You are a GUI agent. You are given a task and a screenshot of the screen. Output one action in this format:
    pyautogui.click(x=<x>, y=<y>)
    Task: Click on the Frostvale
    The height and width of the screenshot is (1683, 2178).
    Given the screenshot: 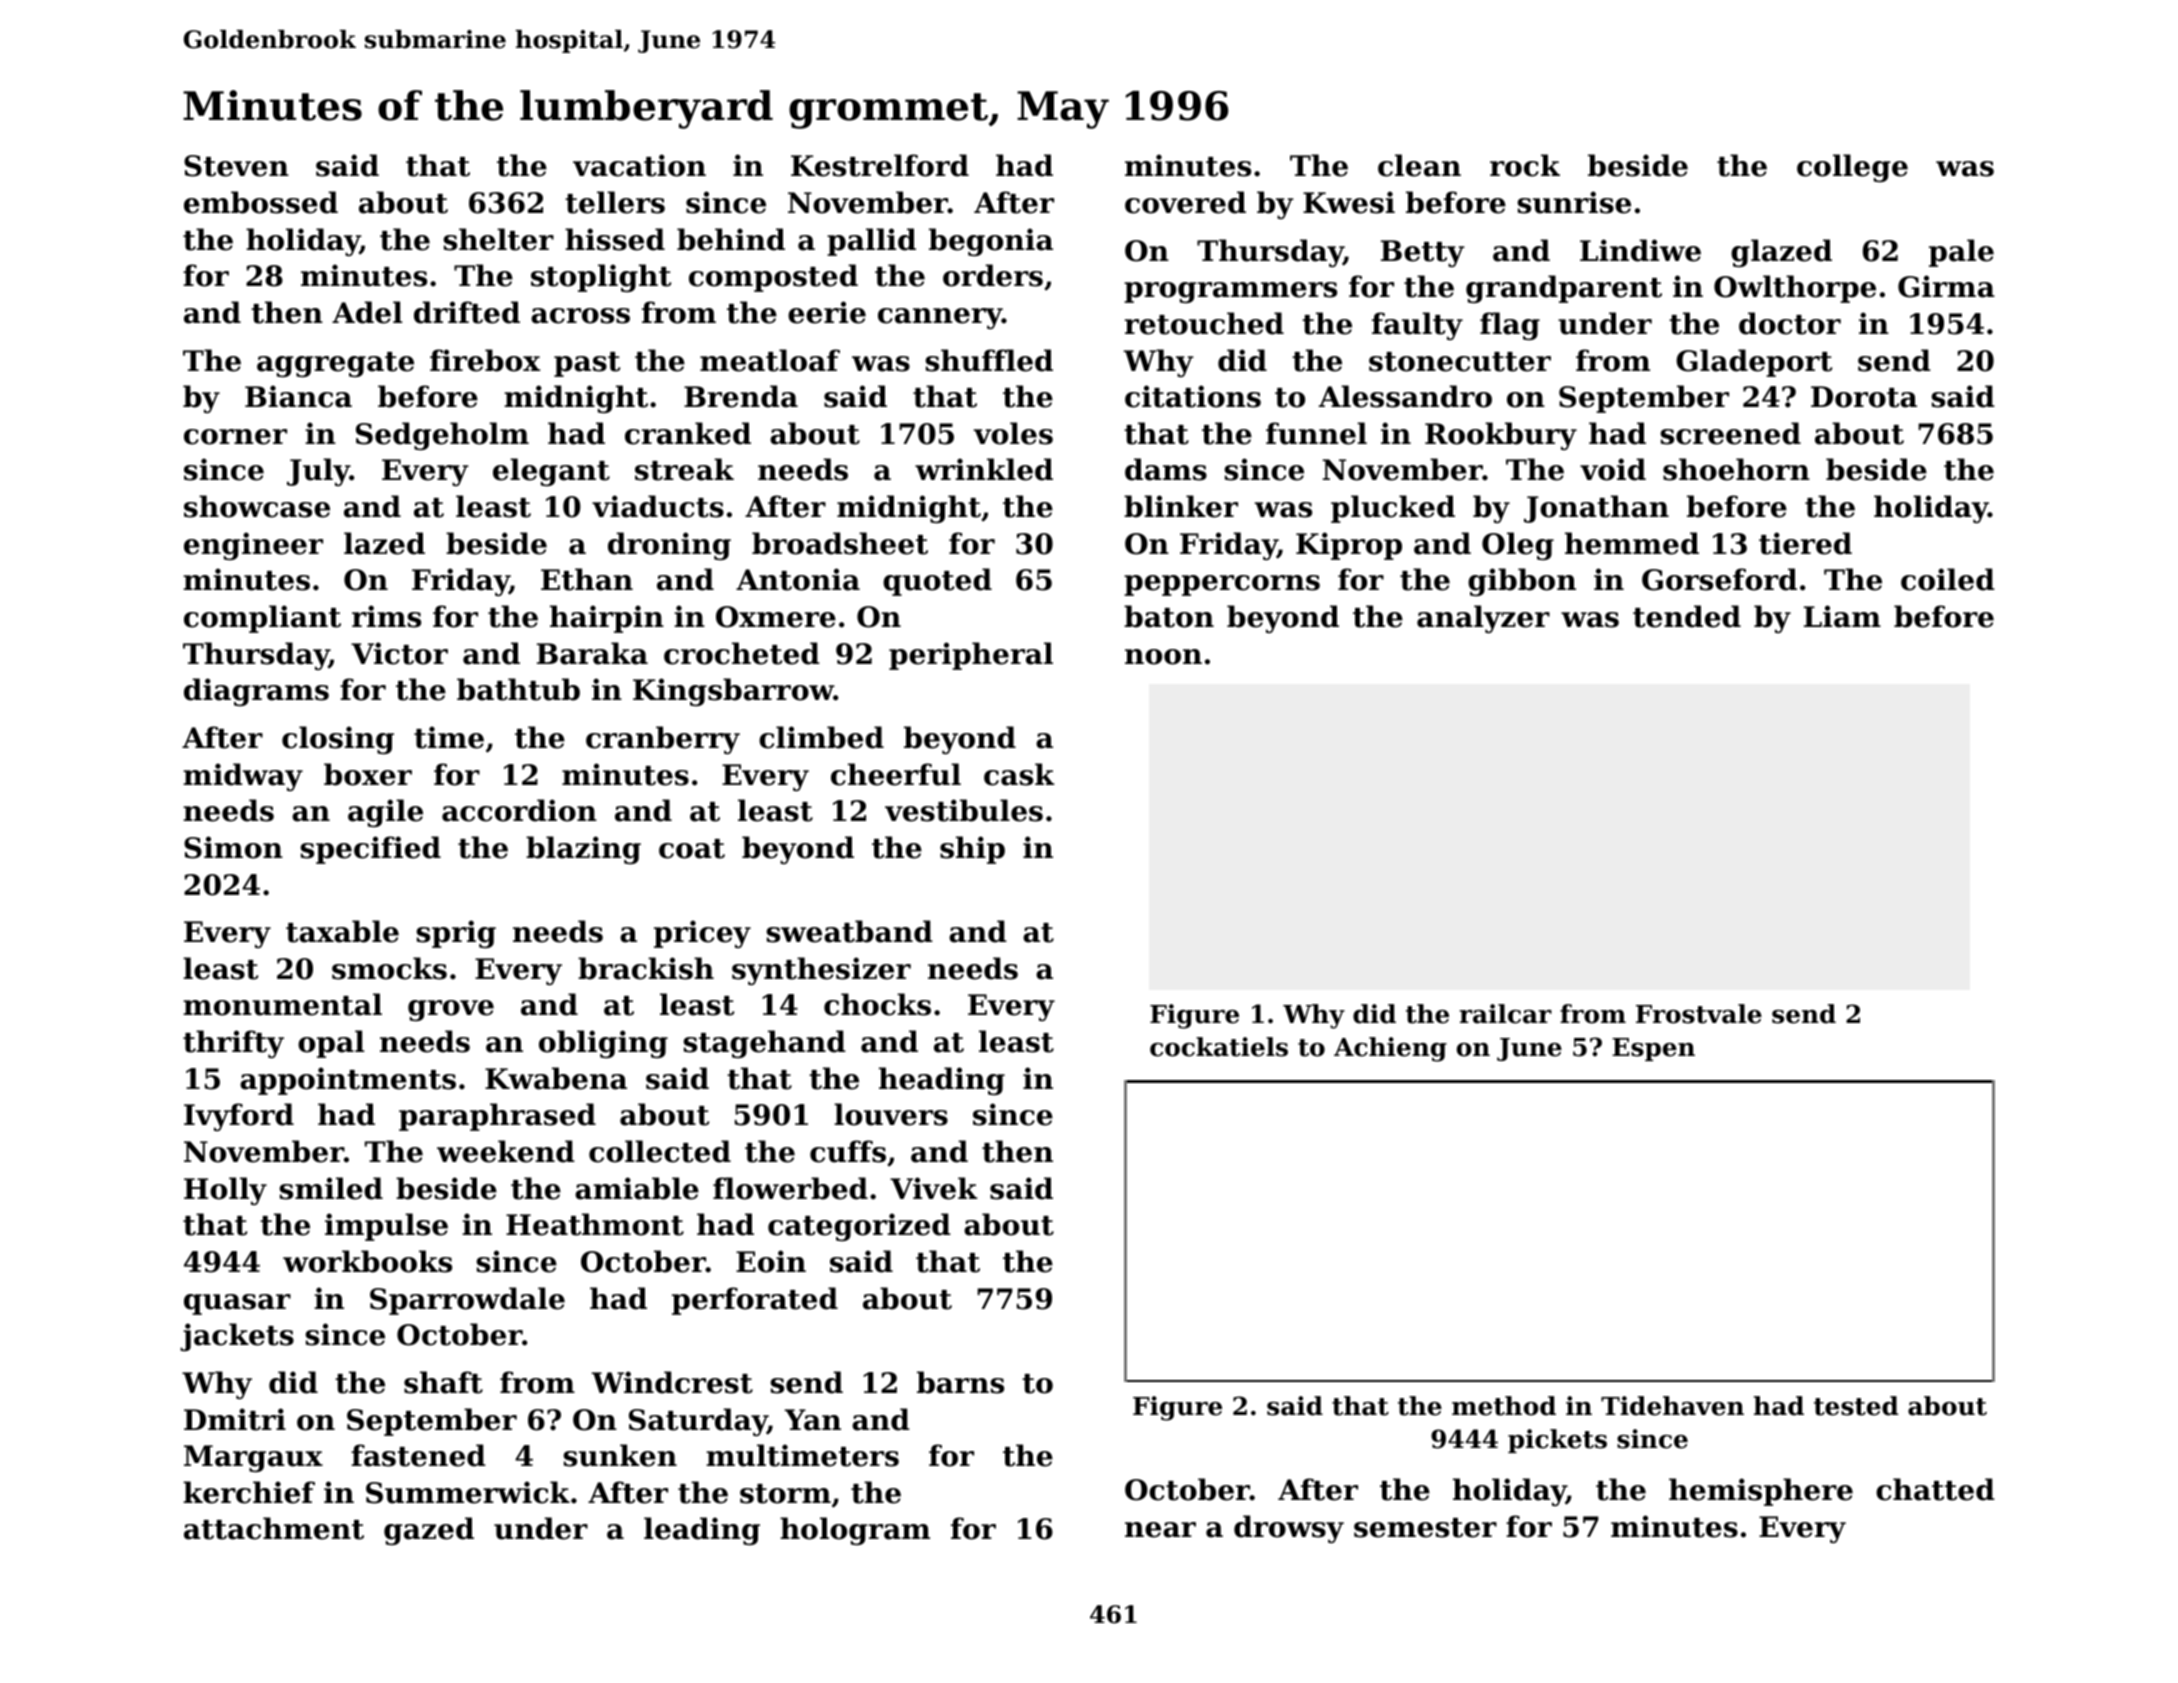 What is the action you would take?
    pyautogui.click(x=1699, y=1014)
